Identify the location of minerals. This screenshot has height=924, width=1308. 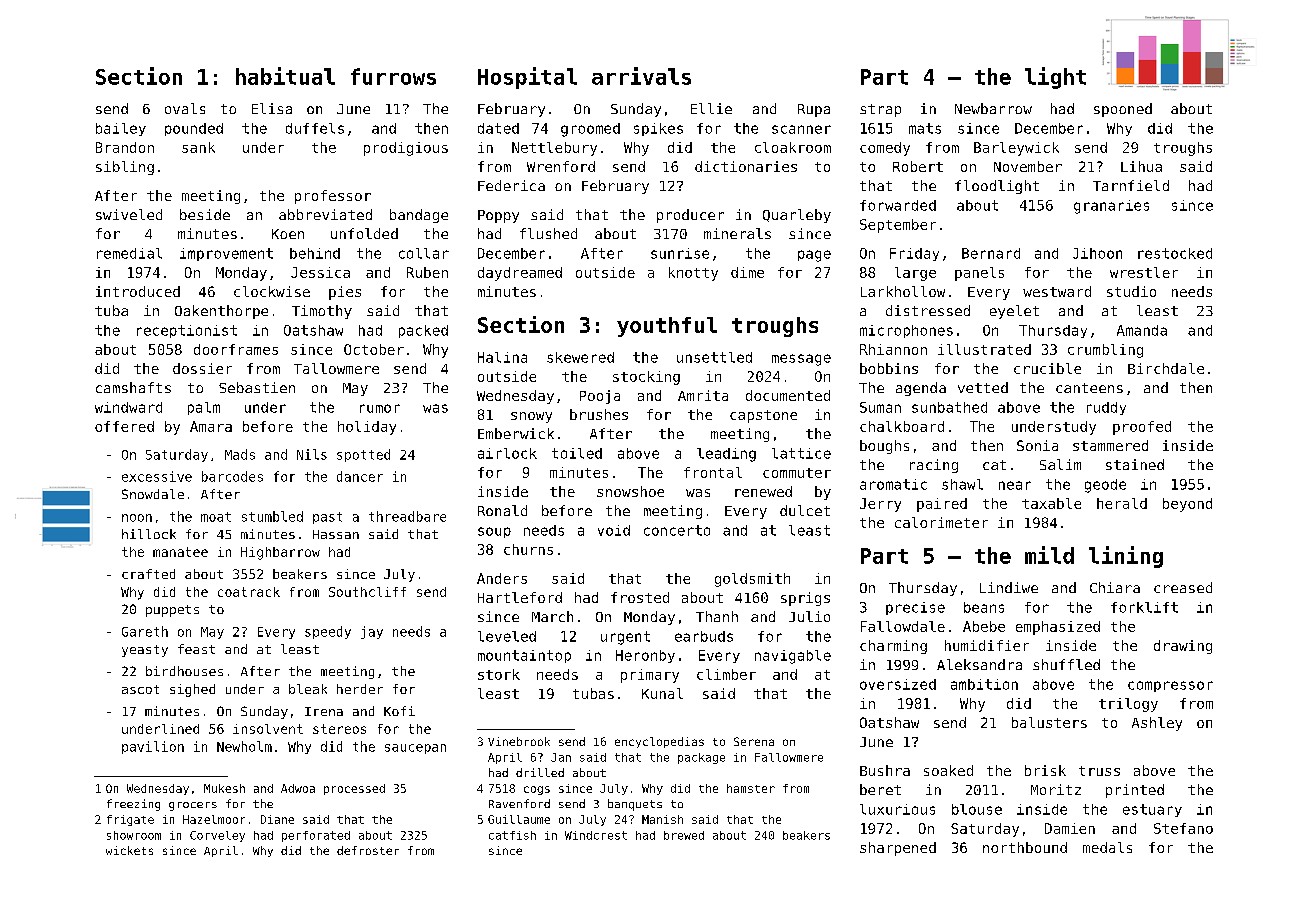
(737, 233).
